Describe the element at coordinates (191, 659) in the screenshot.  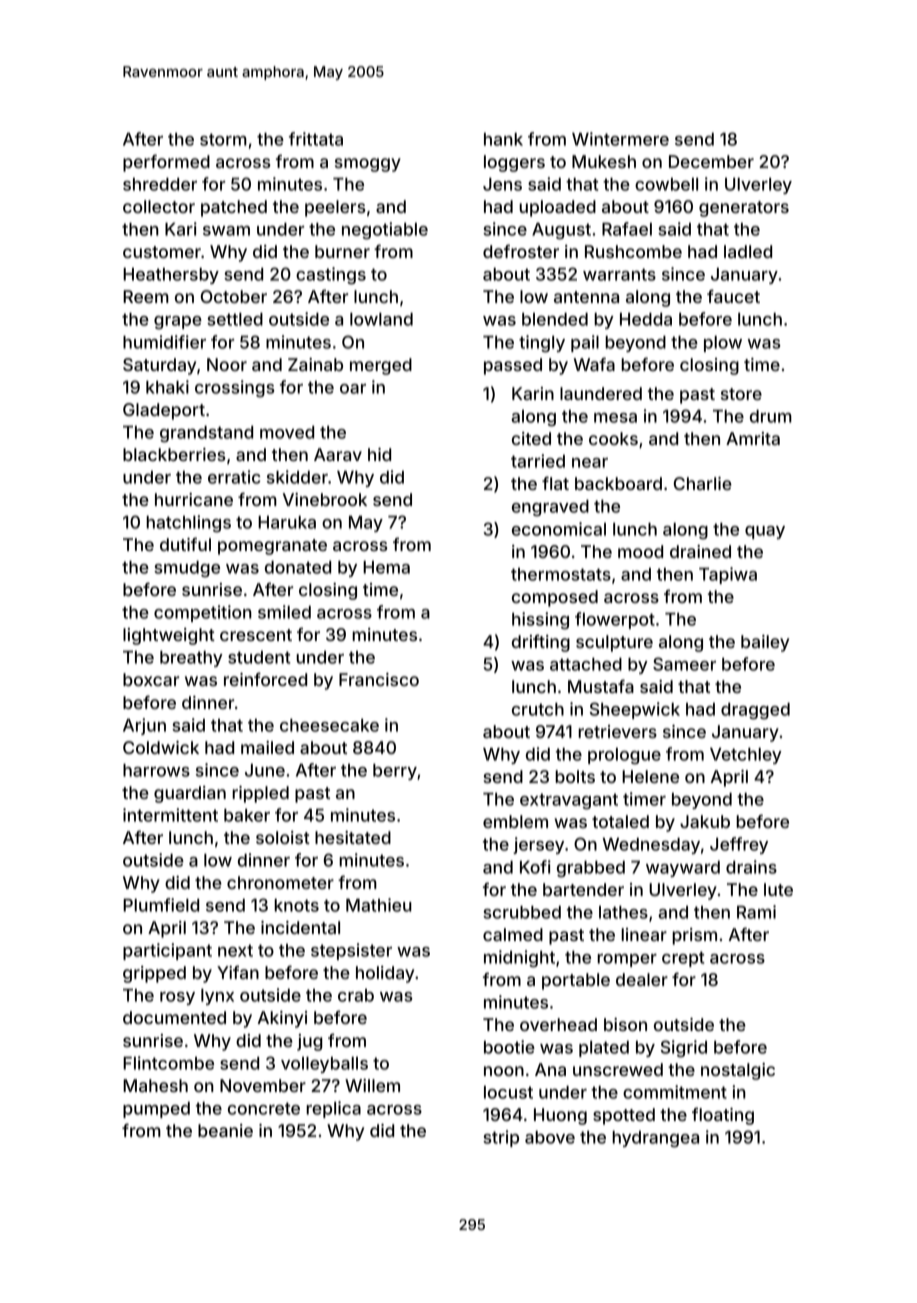
I see `breathy` at that location.
